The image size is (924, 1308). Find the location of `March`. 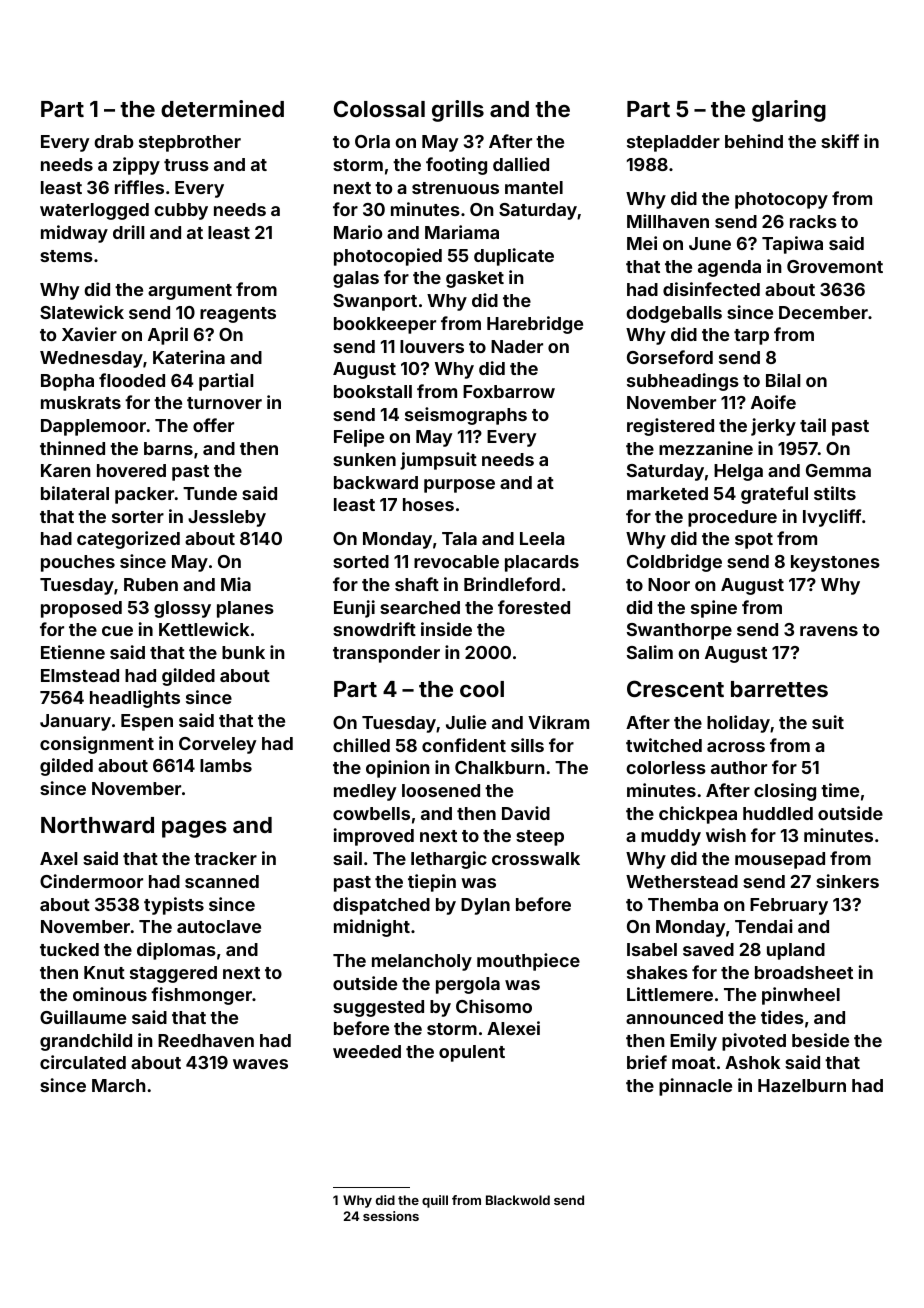

March is located at coordinates (119, 1085).
